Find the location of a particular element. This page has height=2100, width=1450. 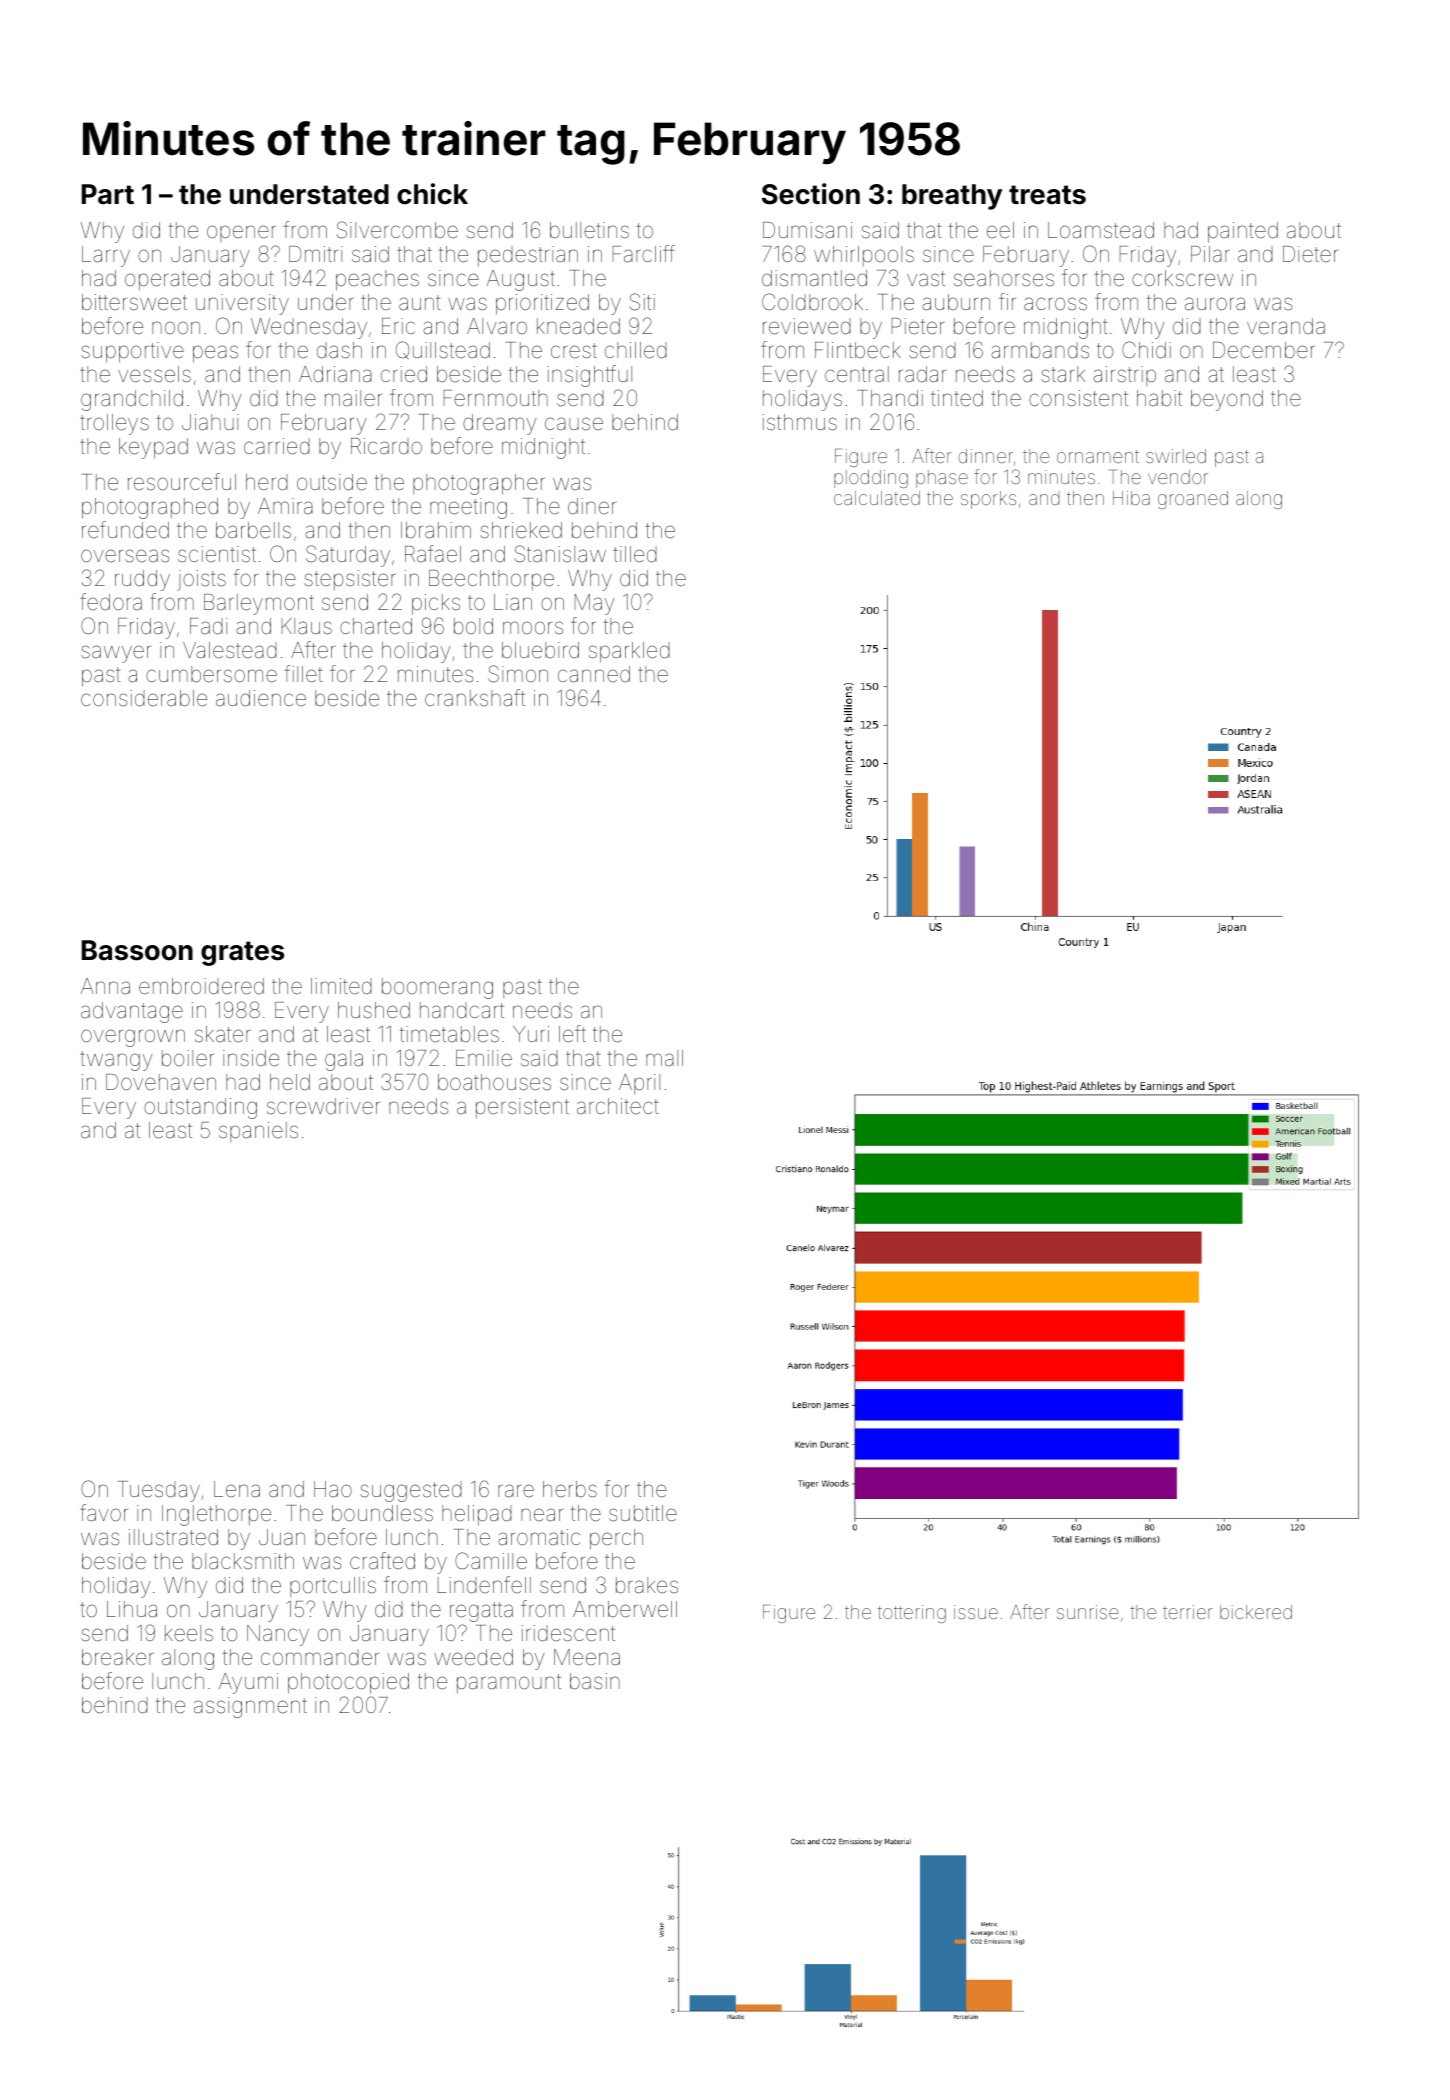

sparkled is located at coordinates (629, 652).
